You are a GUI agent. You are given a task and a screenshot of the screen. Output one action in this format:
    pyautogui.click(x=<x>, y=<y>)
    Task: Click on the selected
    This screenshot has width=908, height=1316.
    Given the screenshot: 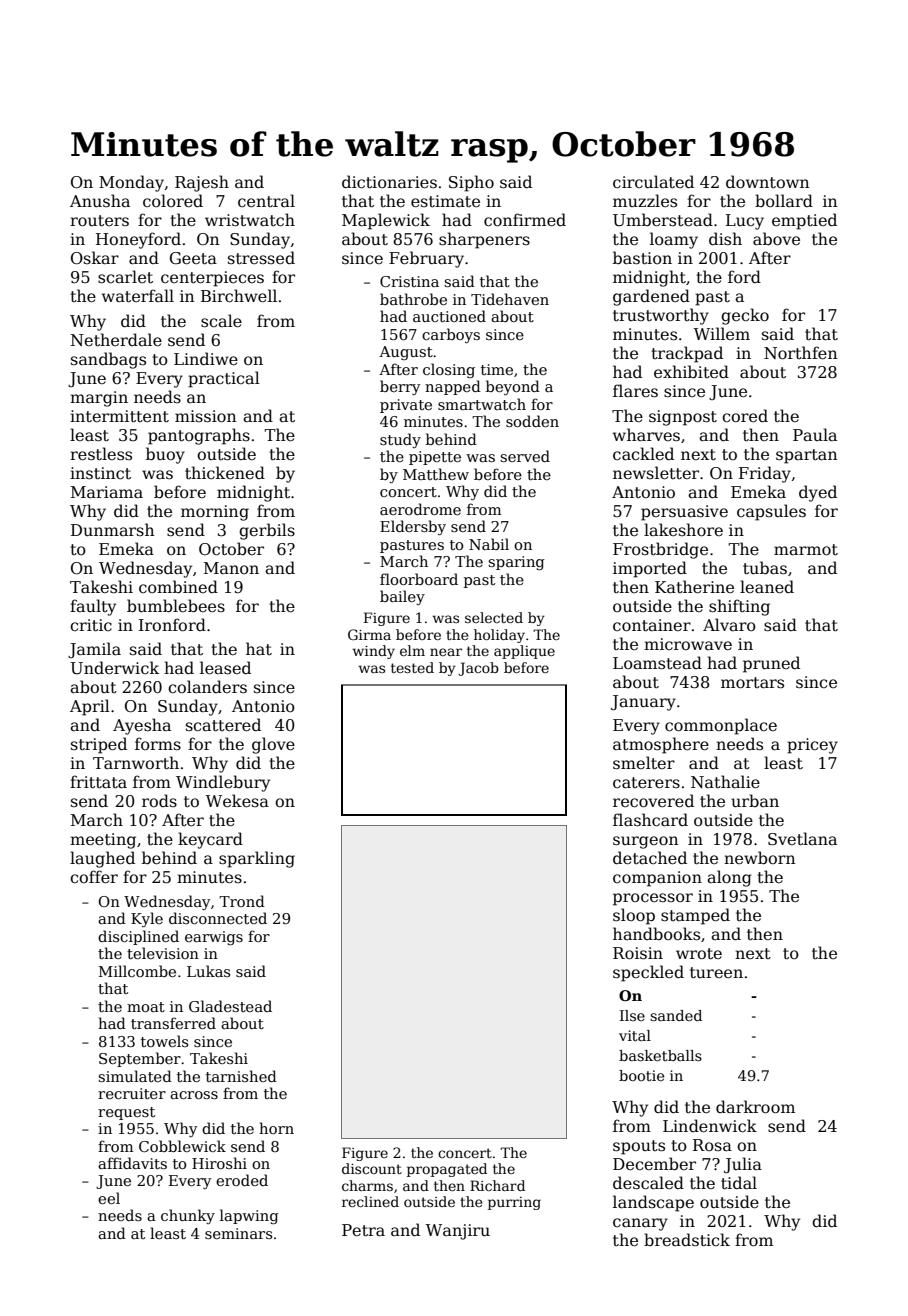 What is the action you would take?
    pyautogui.click(x=494, y=617)
